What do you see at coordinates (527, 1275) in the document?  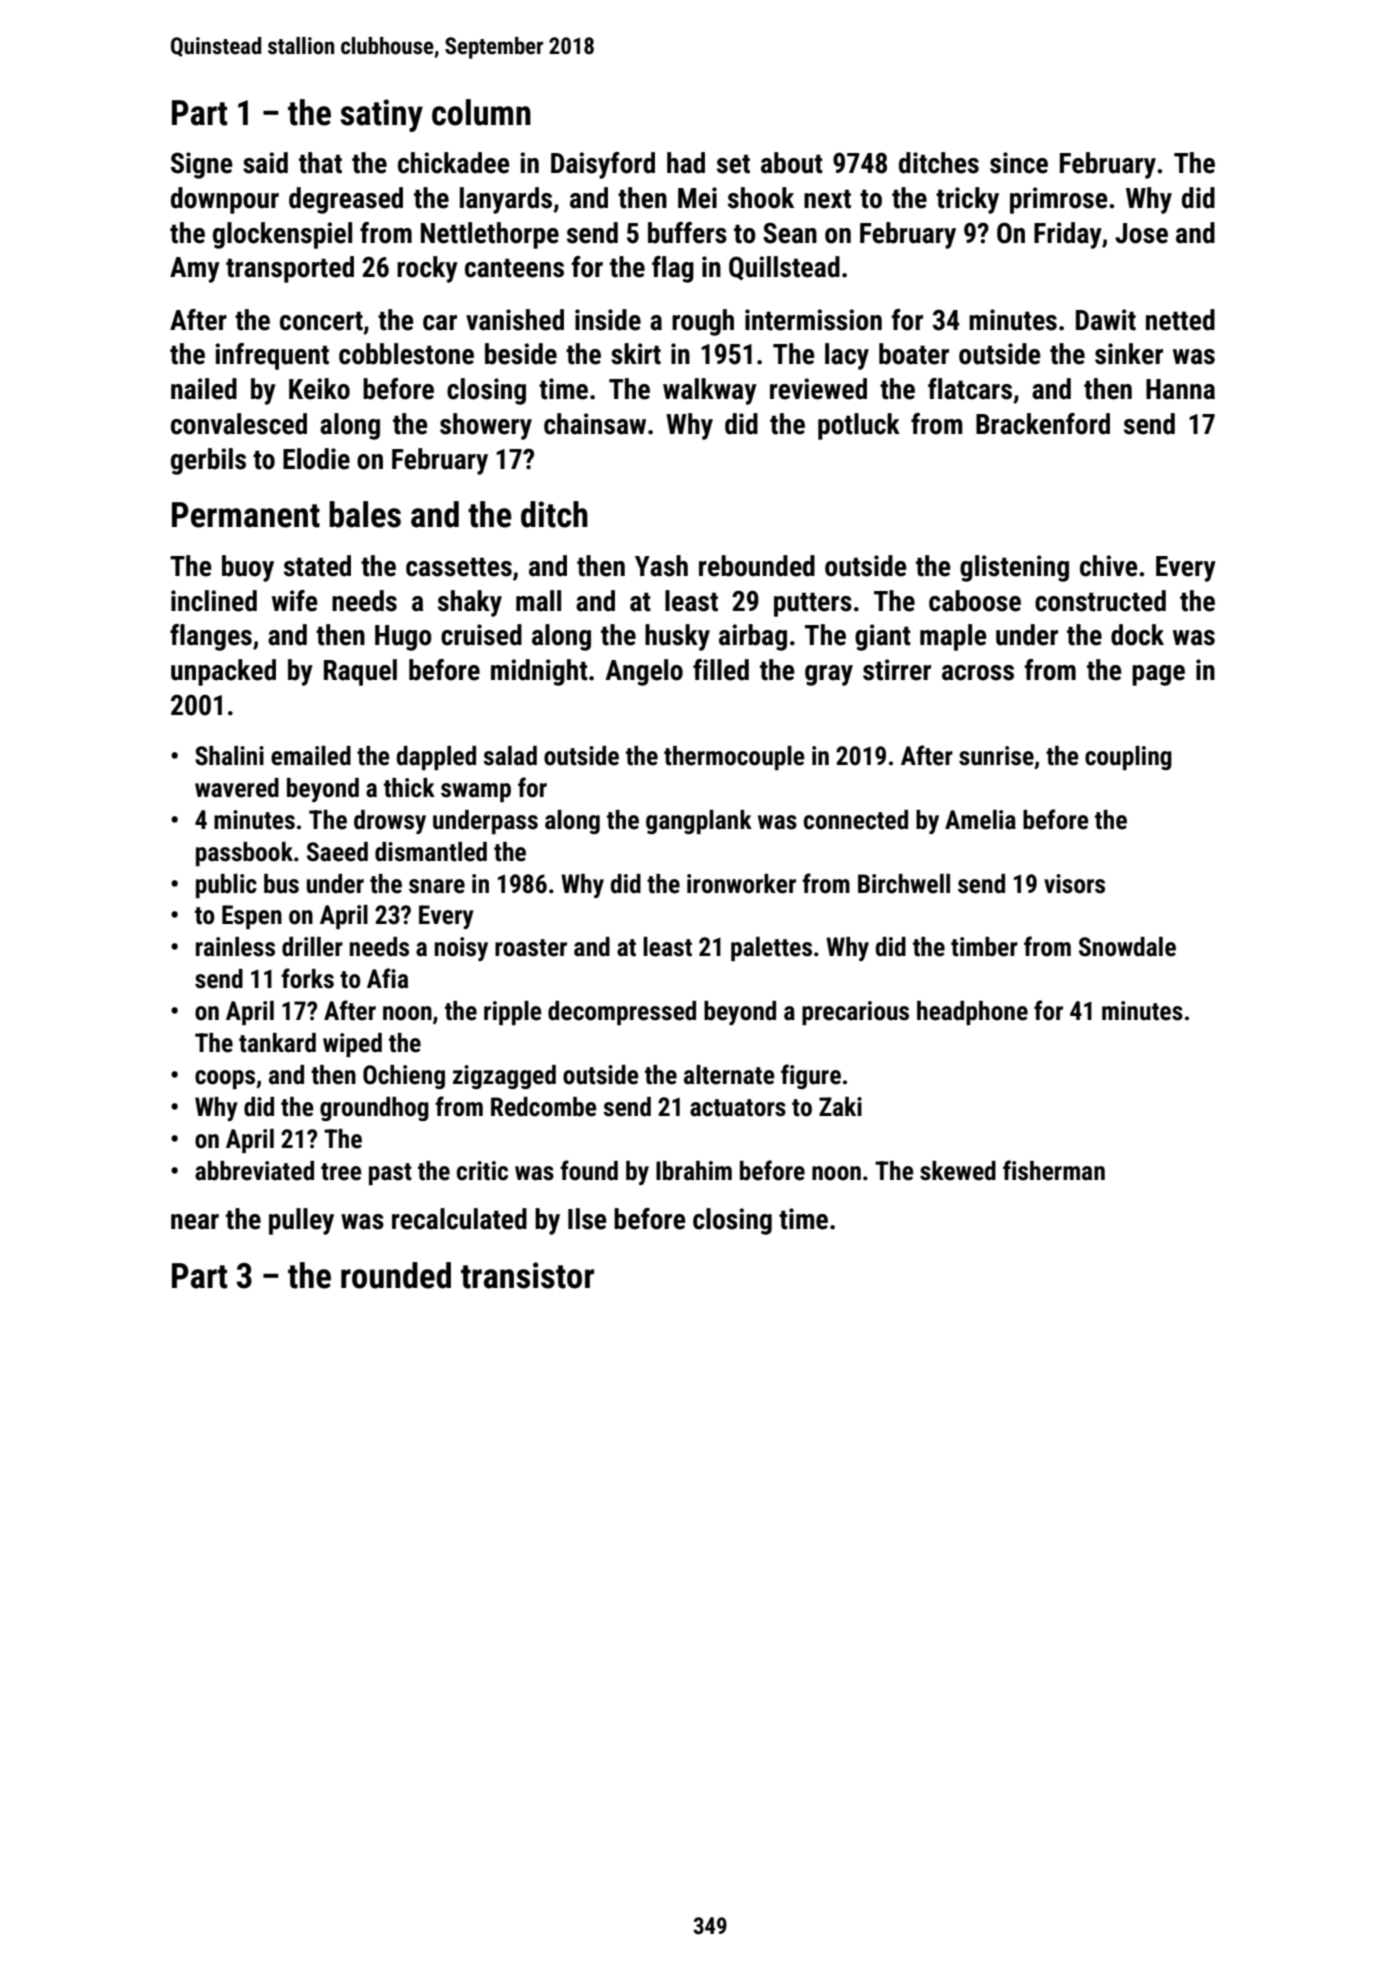 I see `transistor` at bounding box center [527, 1275].
